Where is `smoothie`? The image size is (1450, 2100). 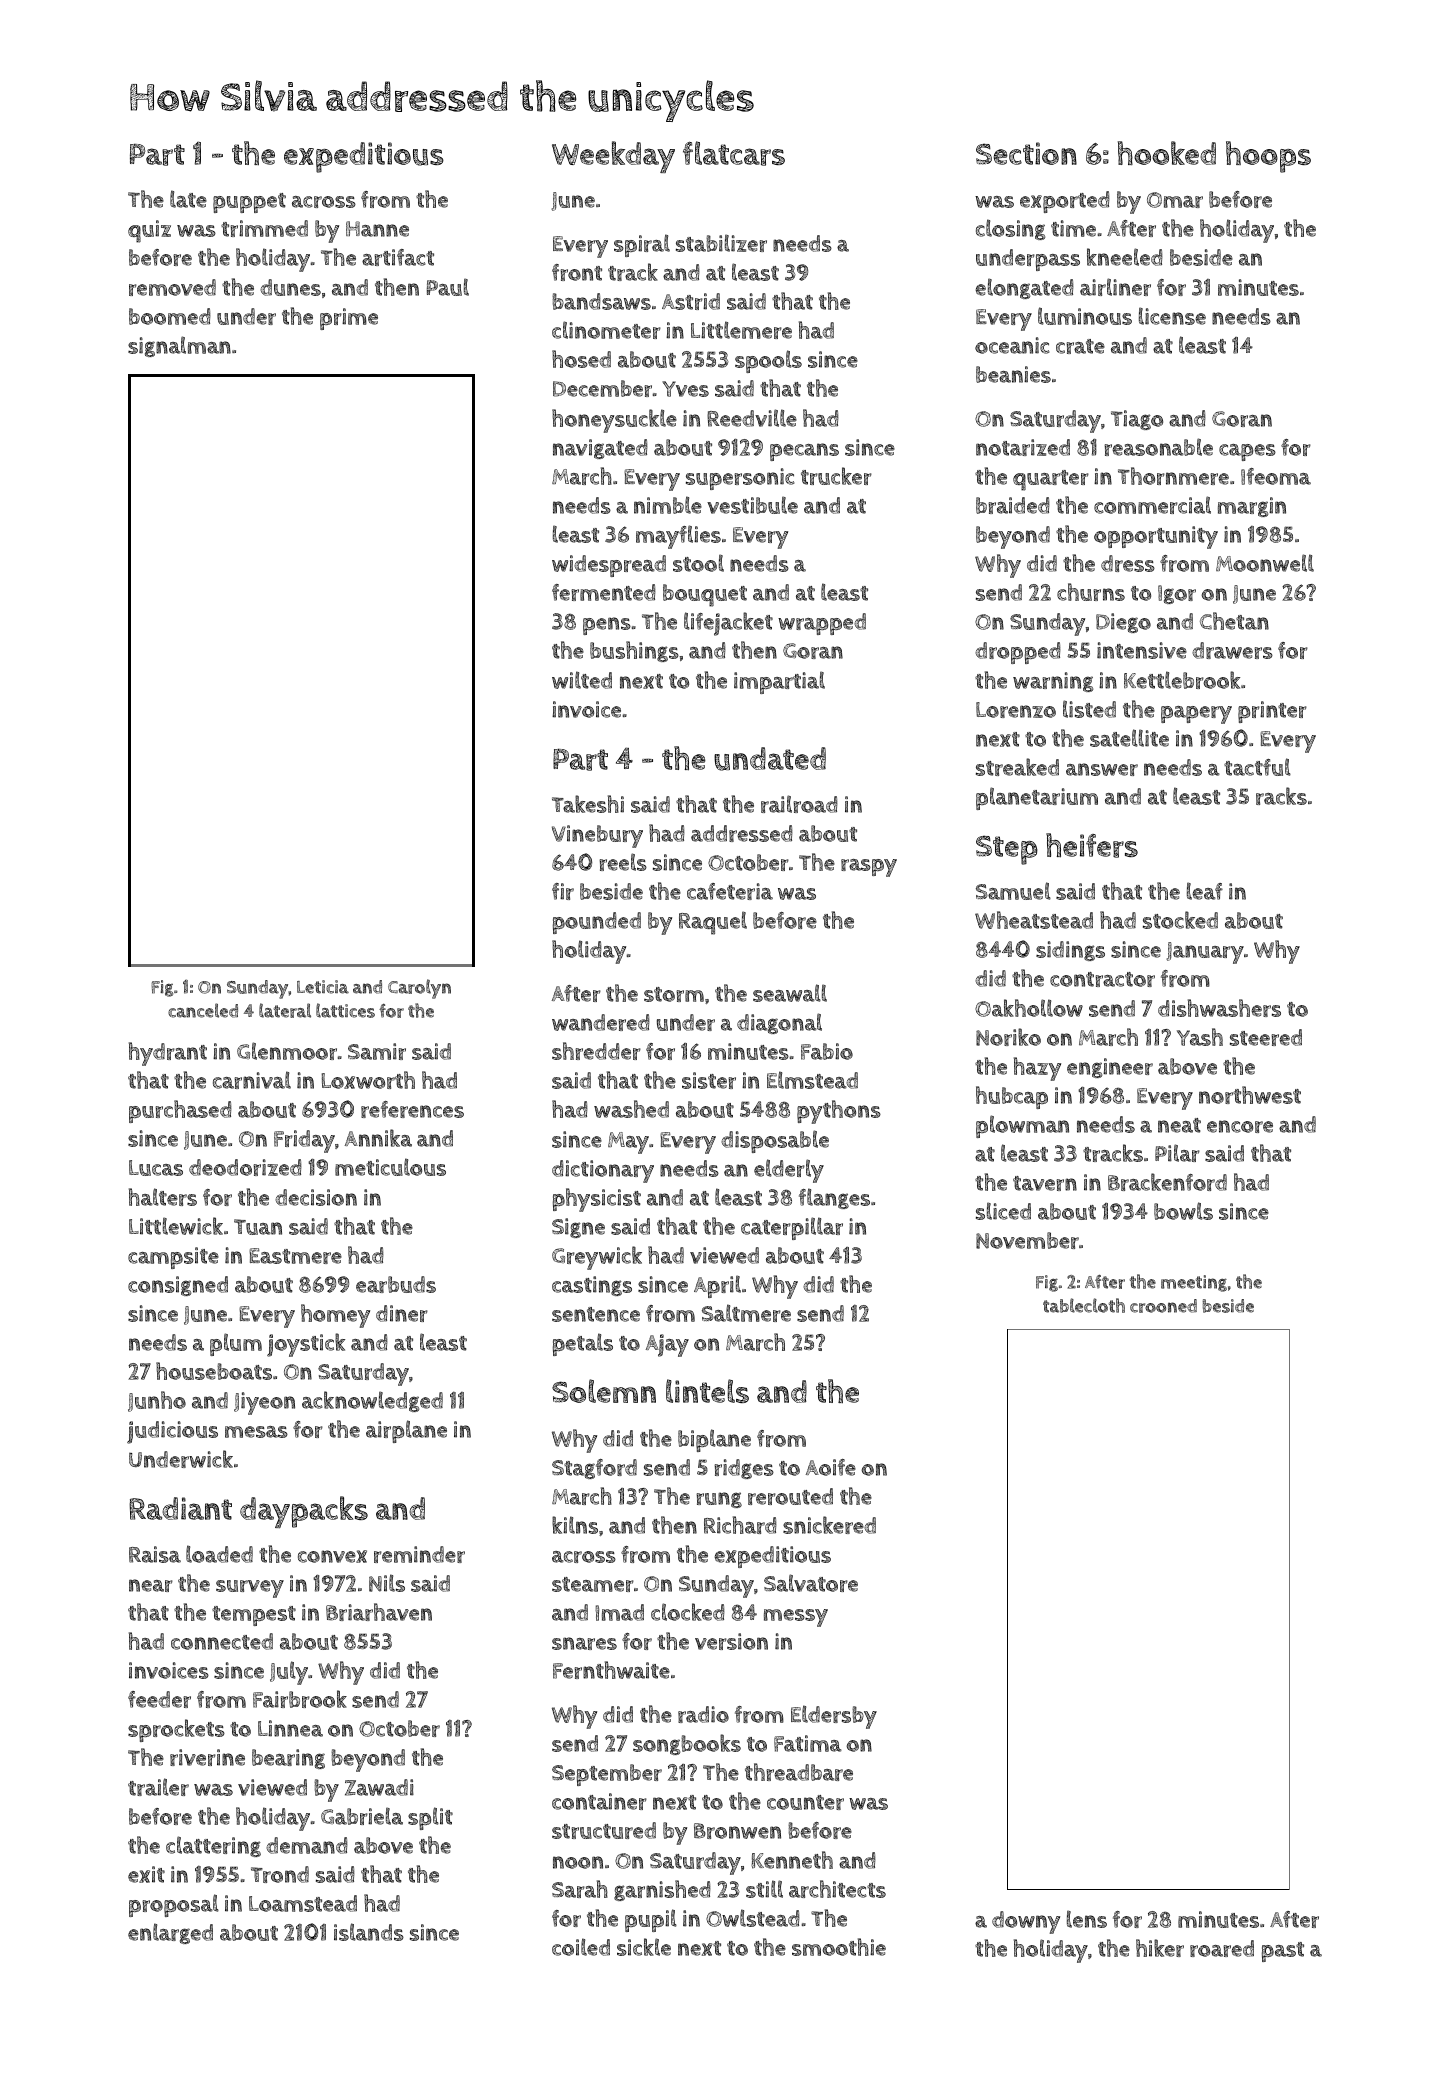 smoothie is located at coordinates (839, 1947).
